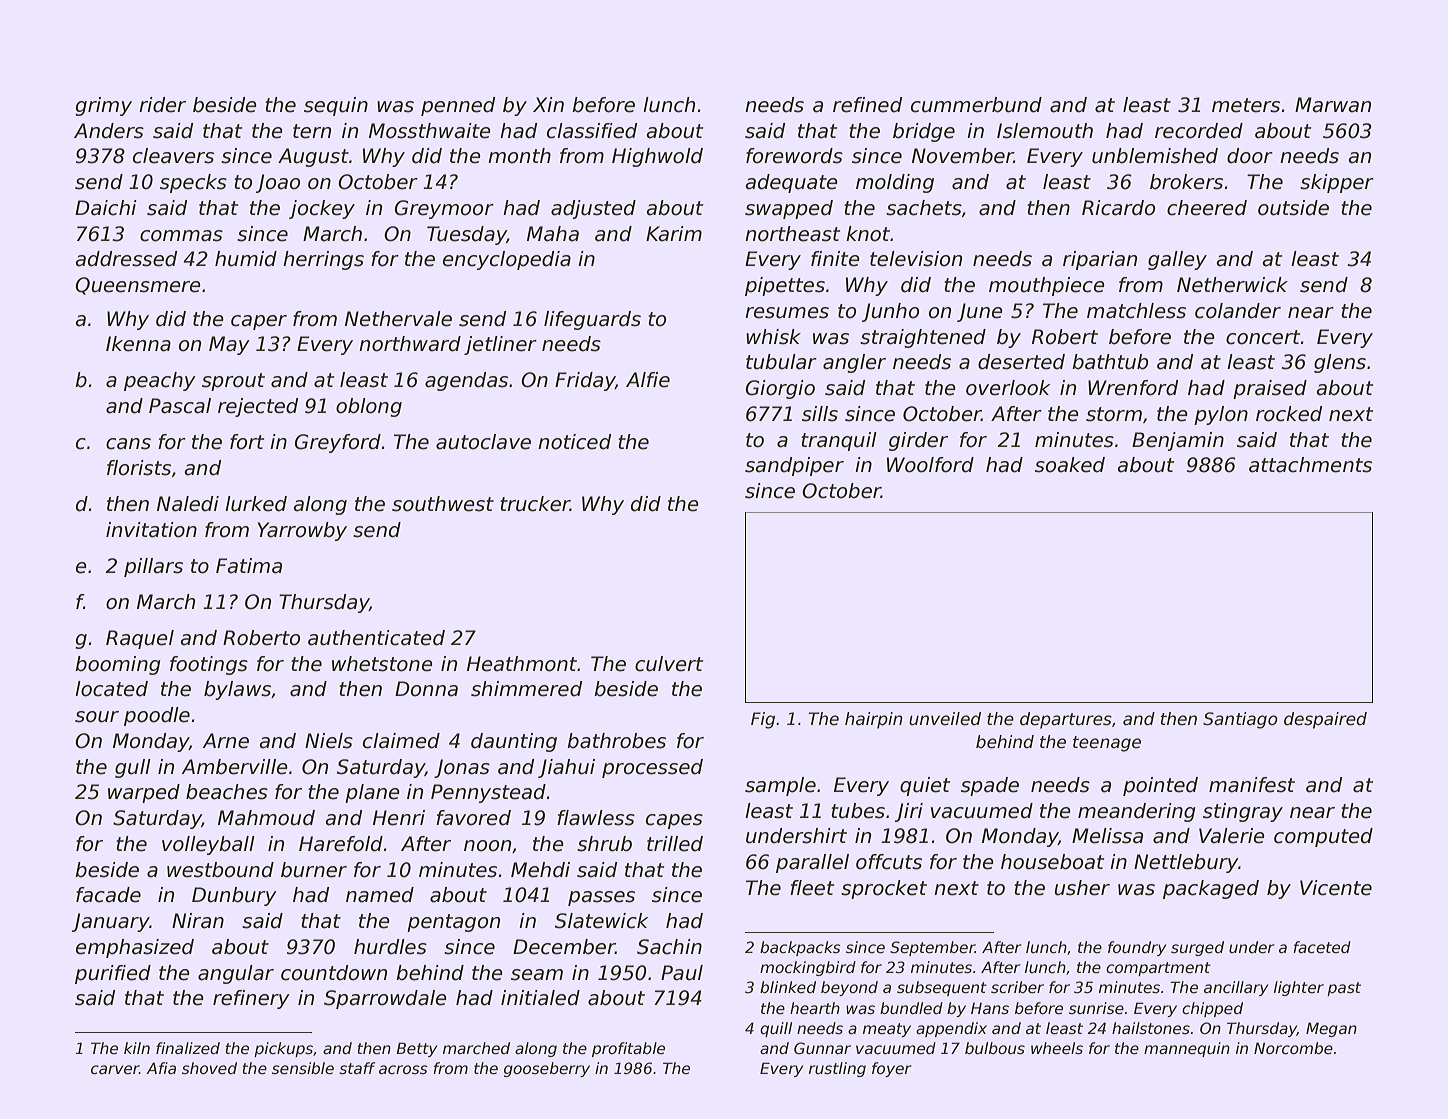 The height and width of the screenshot is (1119, 1448). What do you see at coordinates (547, 1069) in the screenshot?
I see `gooseberry` at bounding box center [547, 1069].
